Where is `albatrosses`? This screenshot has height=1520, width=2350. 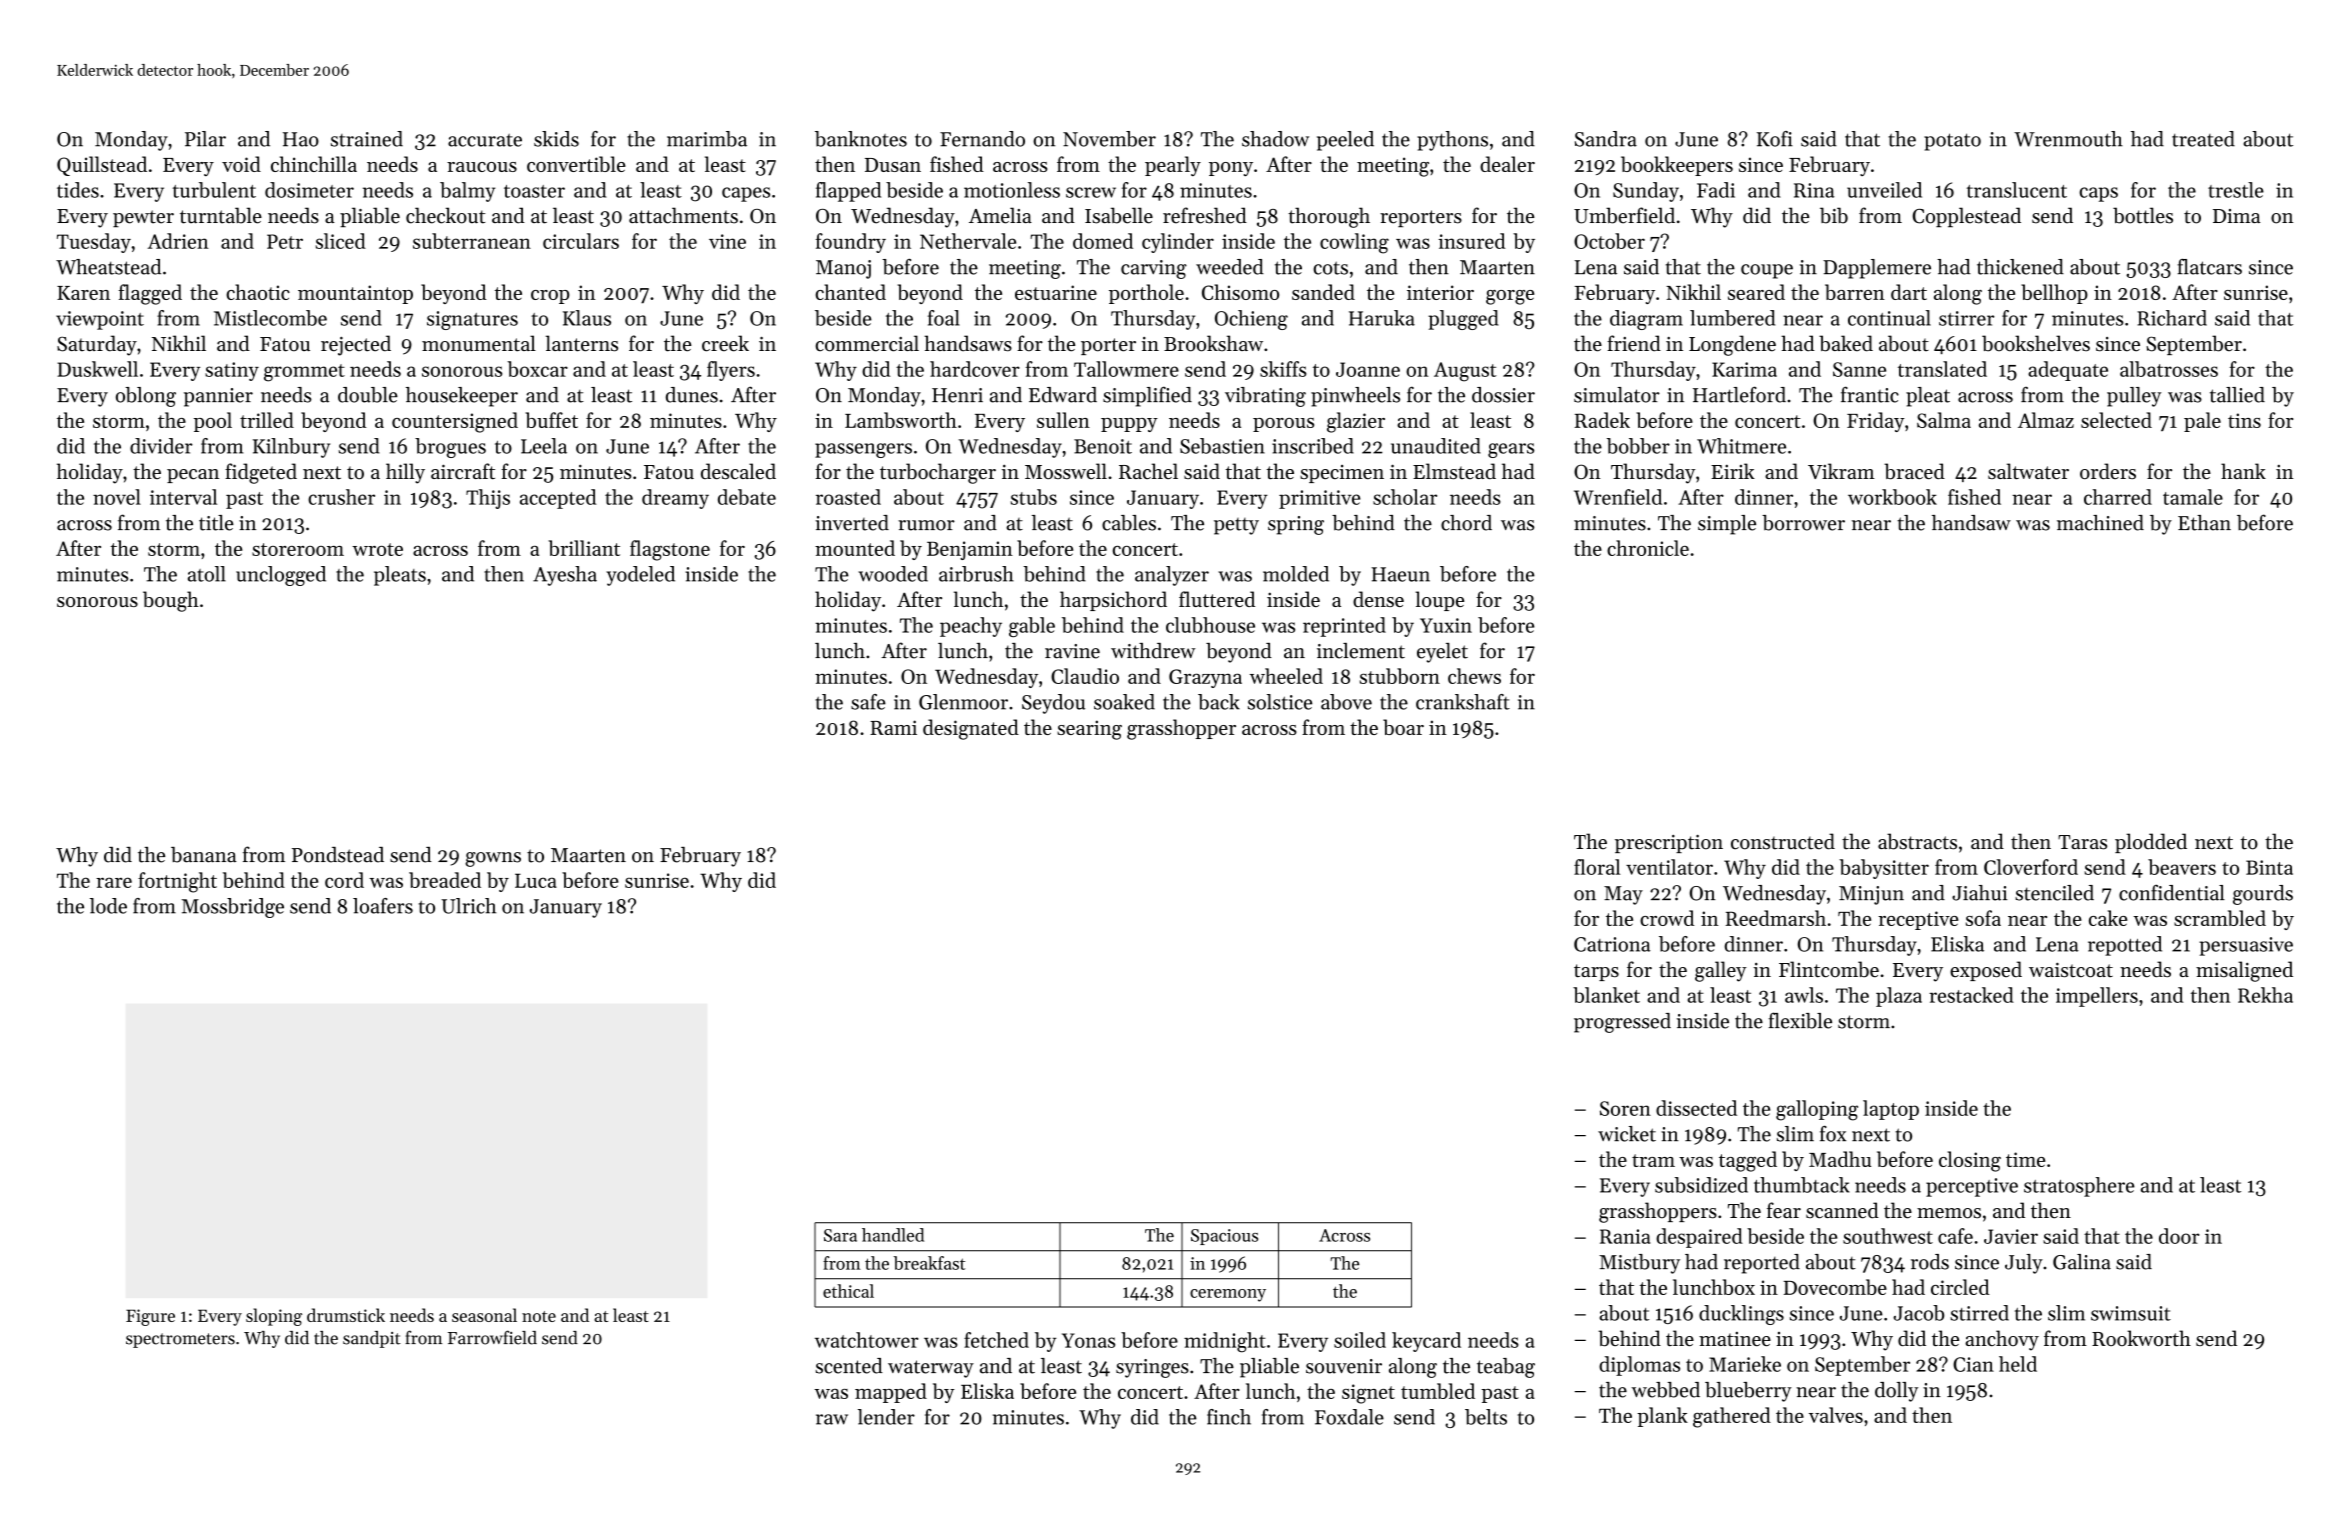 albatrosses is located at coordinates (2169, 369).
